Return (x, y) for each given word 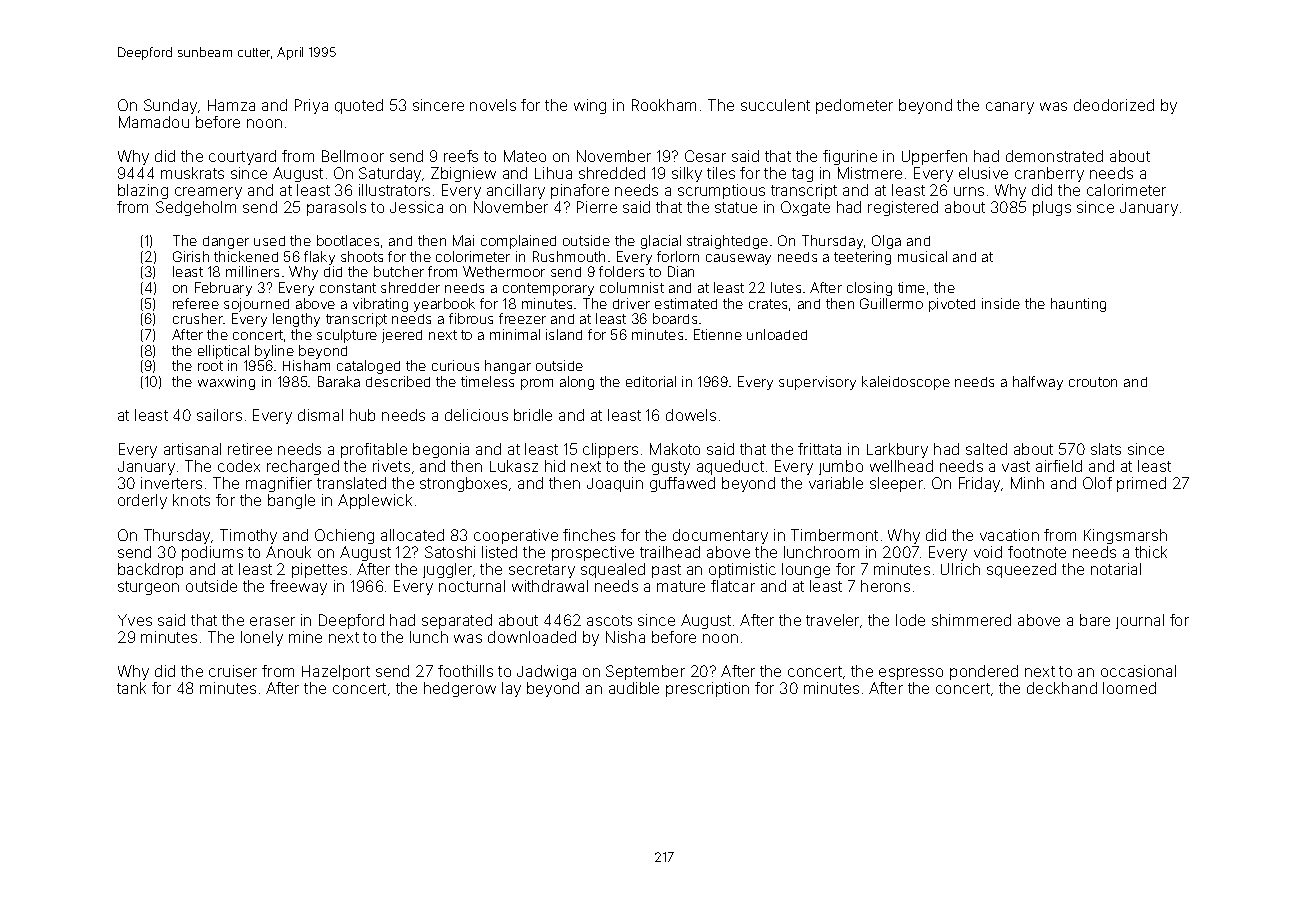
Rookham (664, 105)
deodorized (1114, 105)
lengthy (296, 320)
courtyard (242, 157)
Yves (135, 620)
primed (1141, 484)
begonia (441, 450)
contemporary (548, 289)
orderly (142, 501)
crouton (1093, 382)
